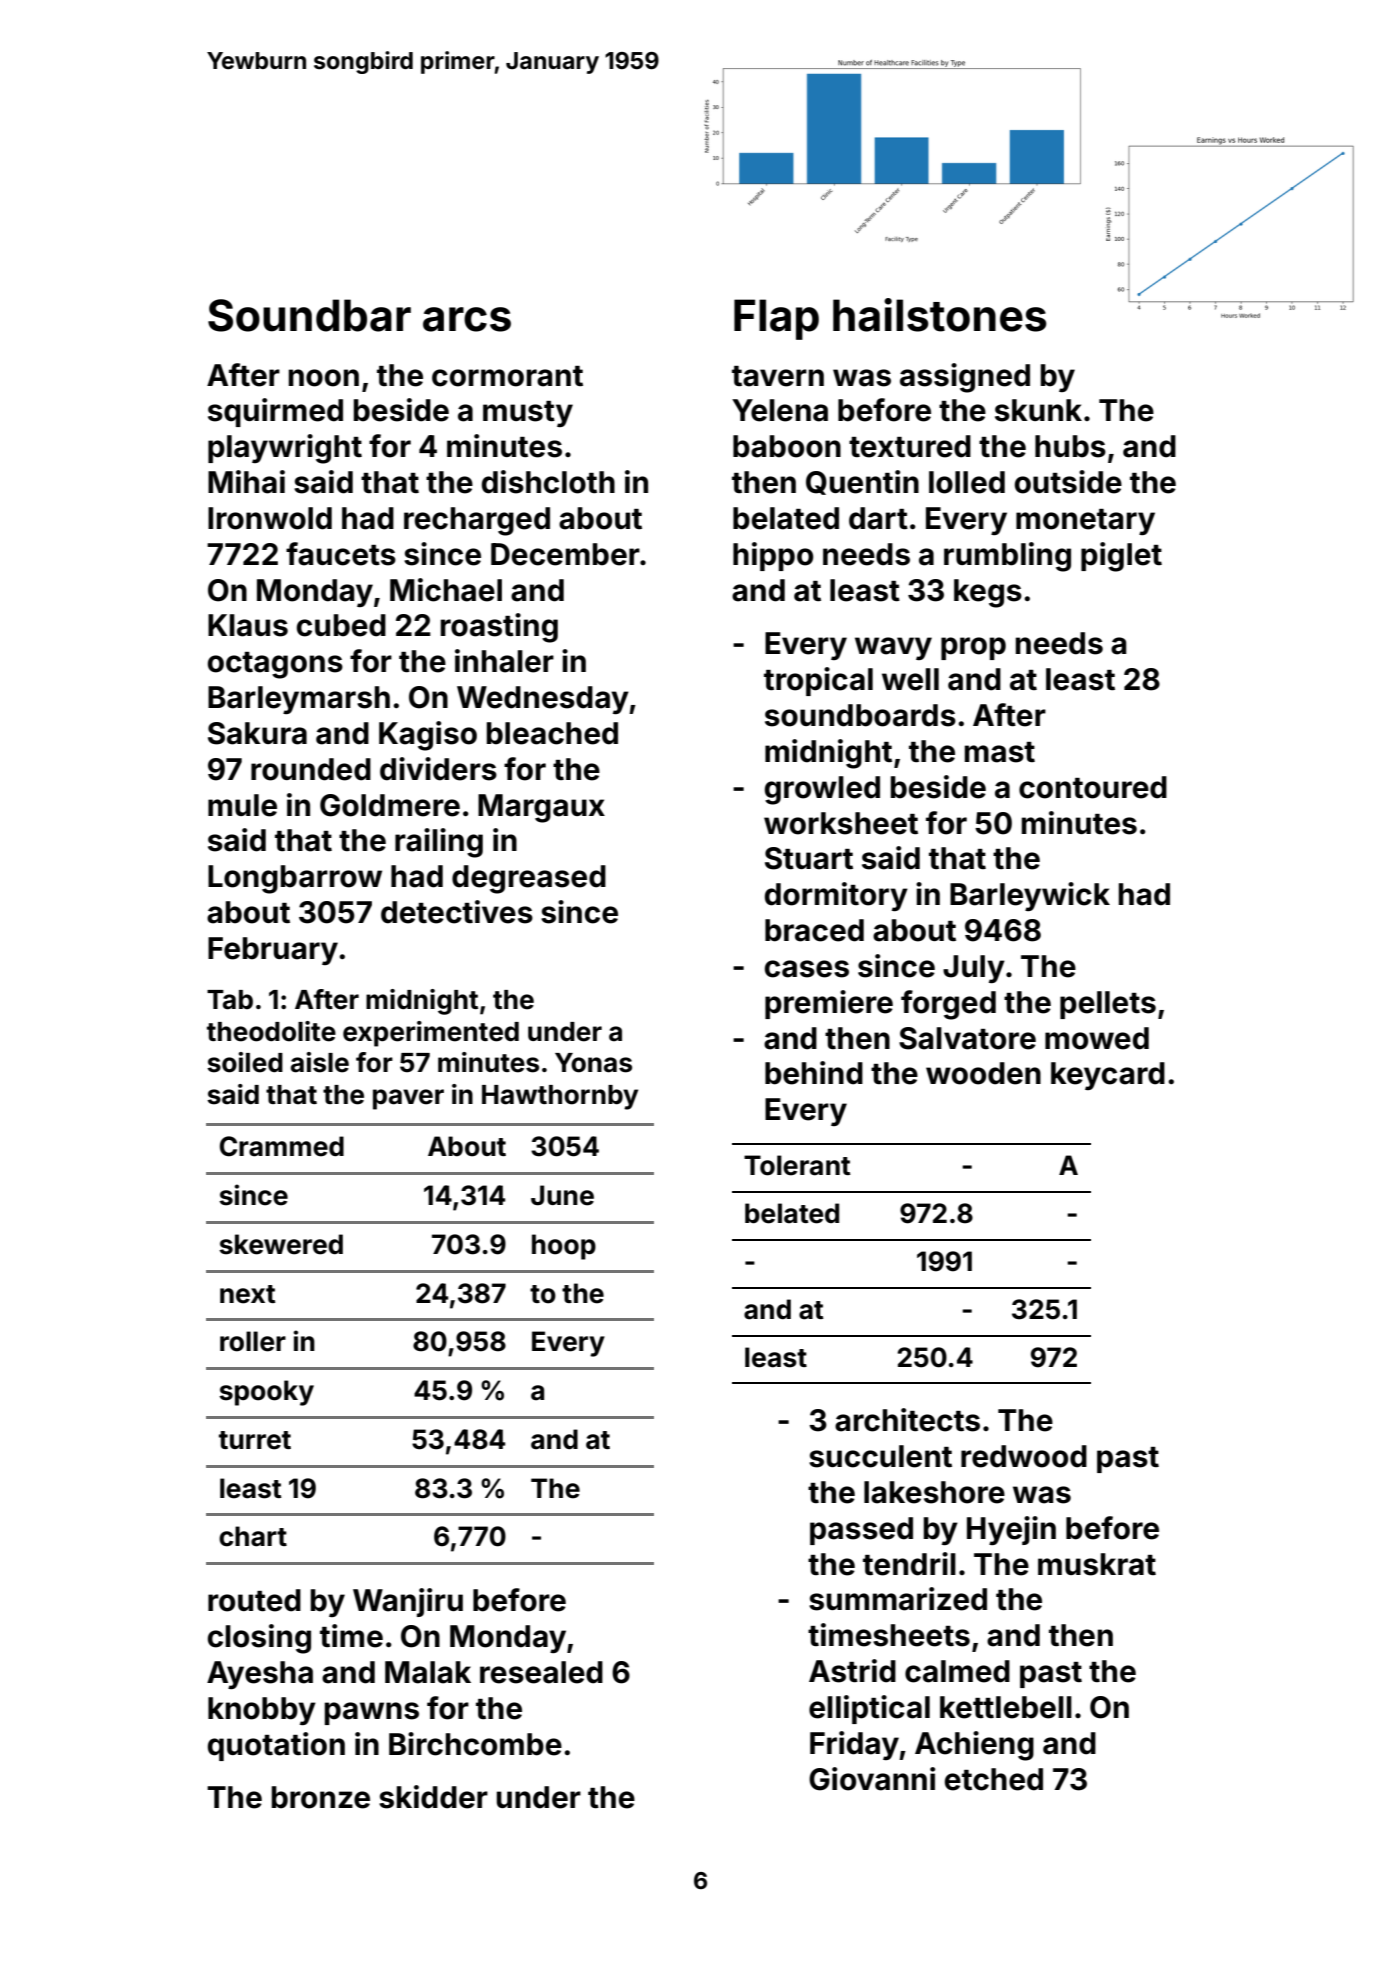 The image size is (1386, 1969). What do you see at coordinates (276, 1746) in the document?
I see `quotation` at bounding box center [276, 1746].
